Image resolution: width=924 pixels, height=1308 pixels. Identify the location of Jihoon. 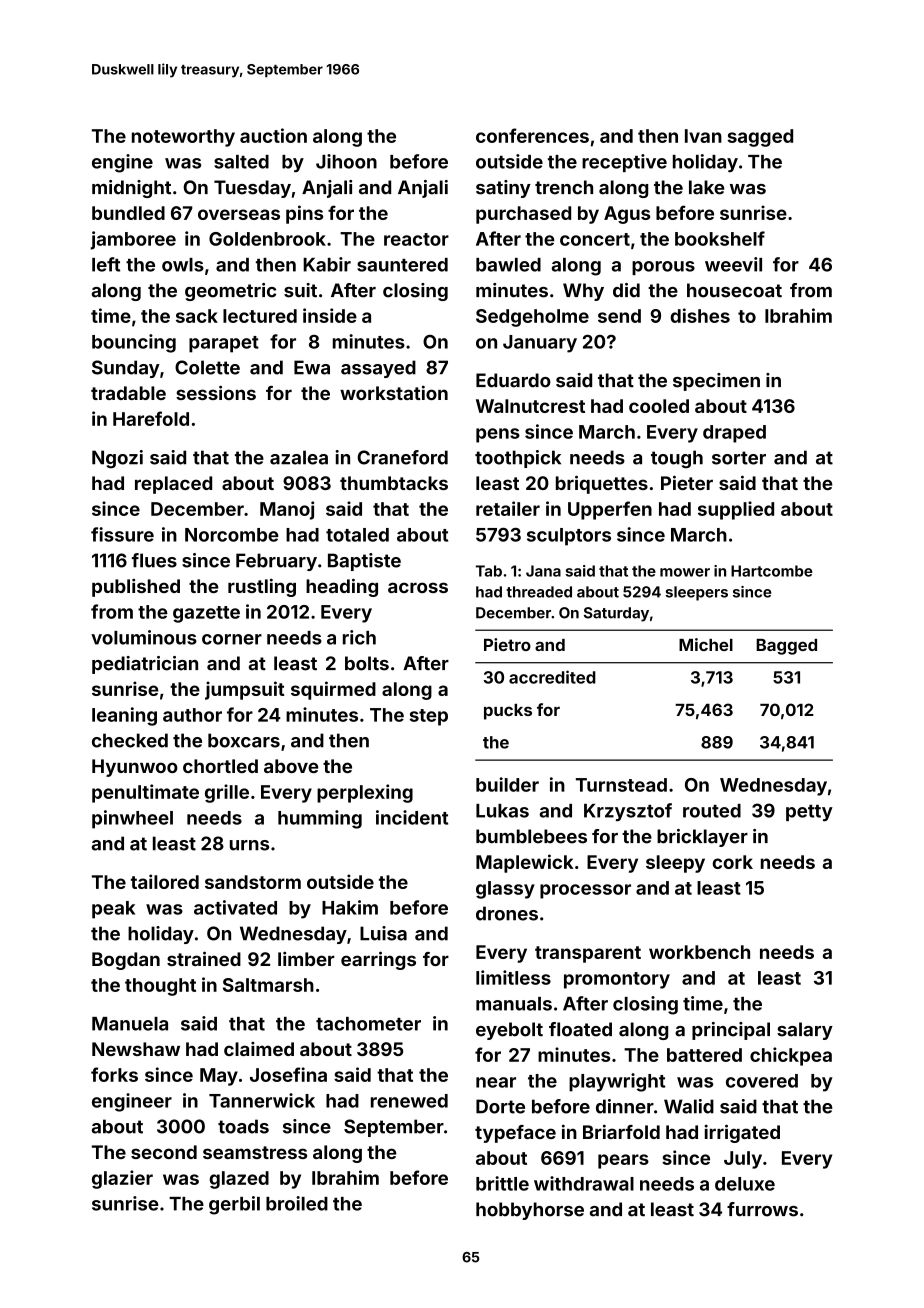
(346, 161).
